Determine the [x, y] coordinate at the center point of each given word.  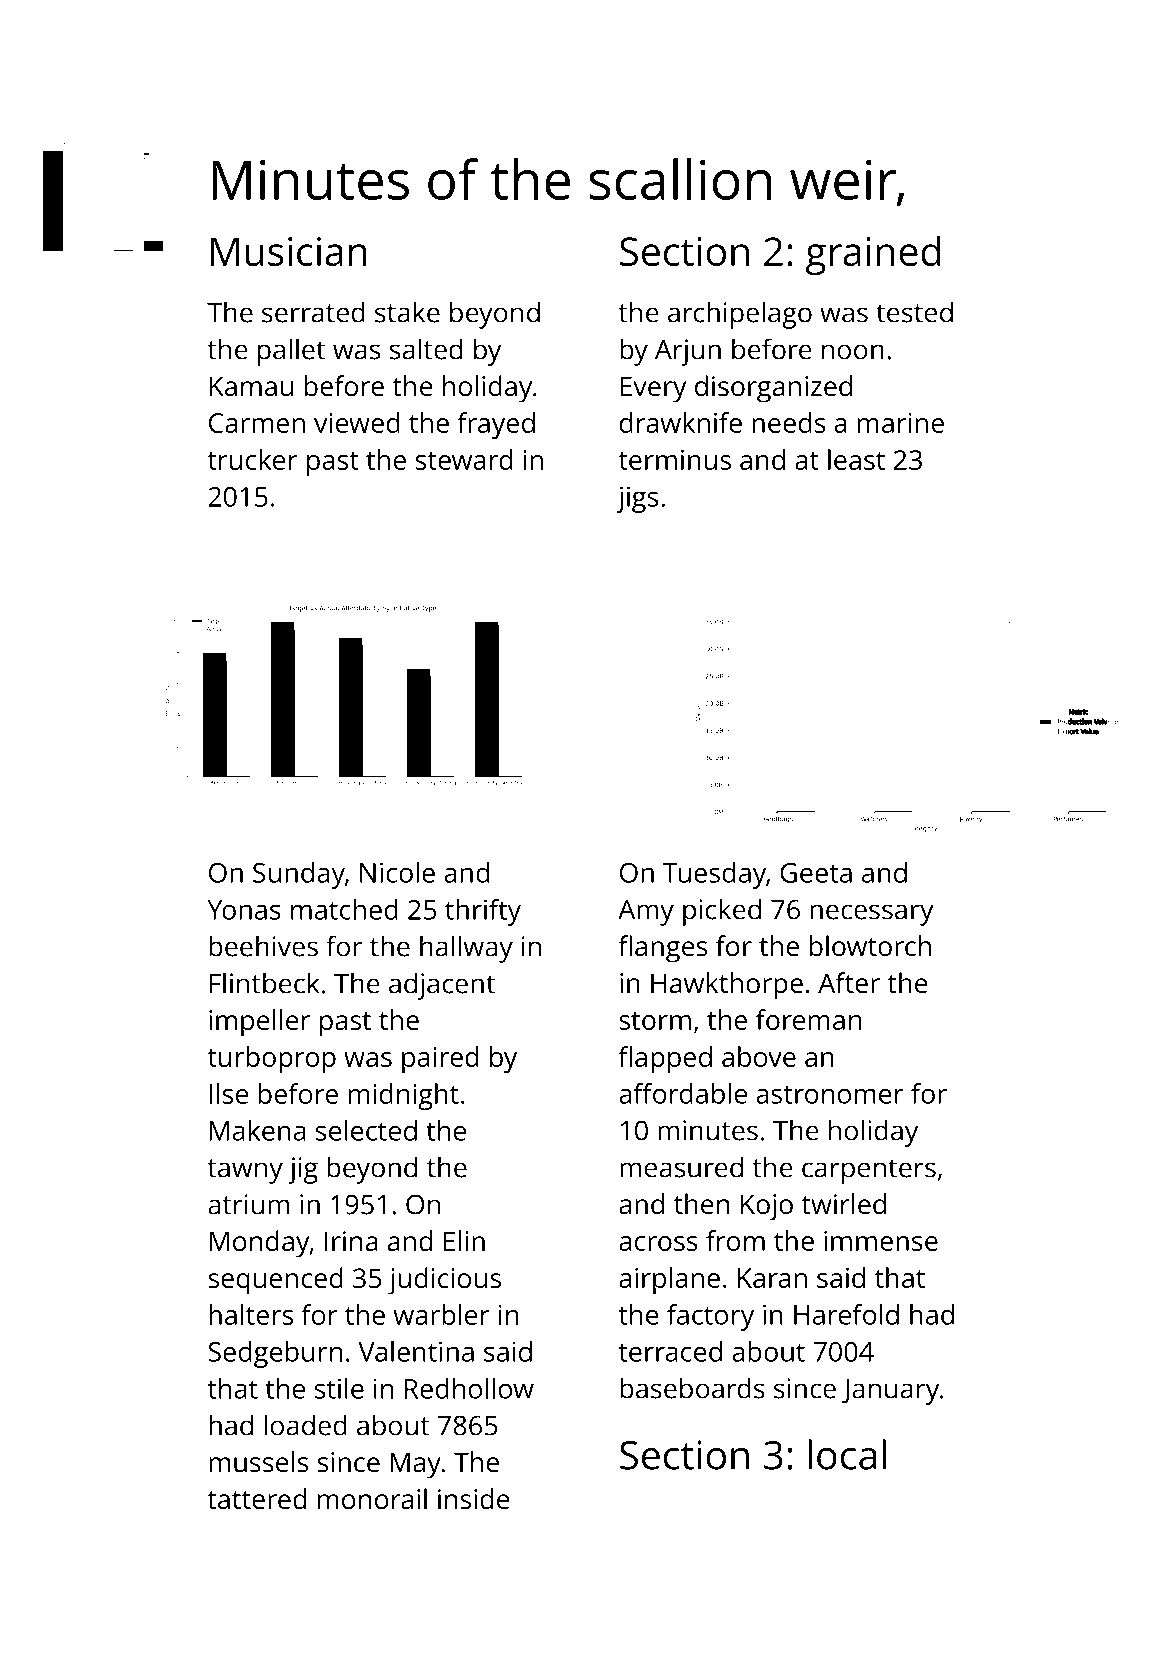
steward [464, 459]
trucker [252, 459]
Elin [464, 1240]
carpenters [869, 1171]
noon [853, 352]
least [856, 459]
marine [901, 423]
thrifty [483, 912]
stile [339, 1388]
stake [407, 312]
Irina [351, 1241]
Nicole [397, 872]
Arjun [688, 352]
